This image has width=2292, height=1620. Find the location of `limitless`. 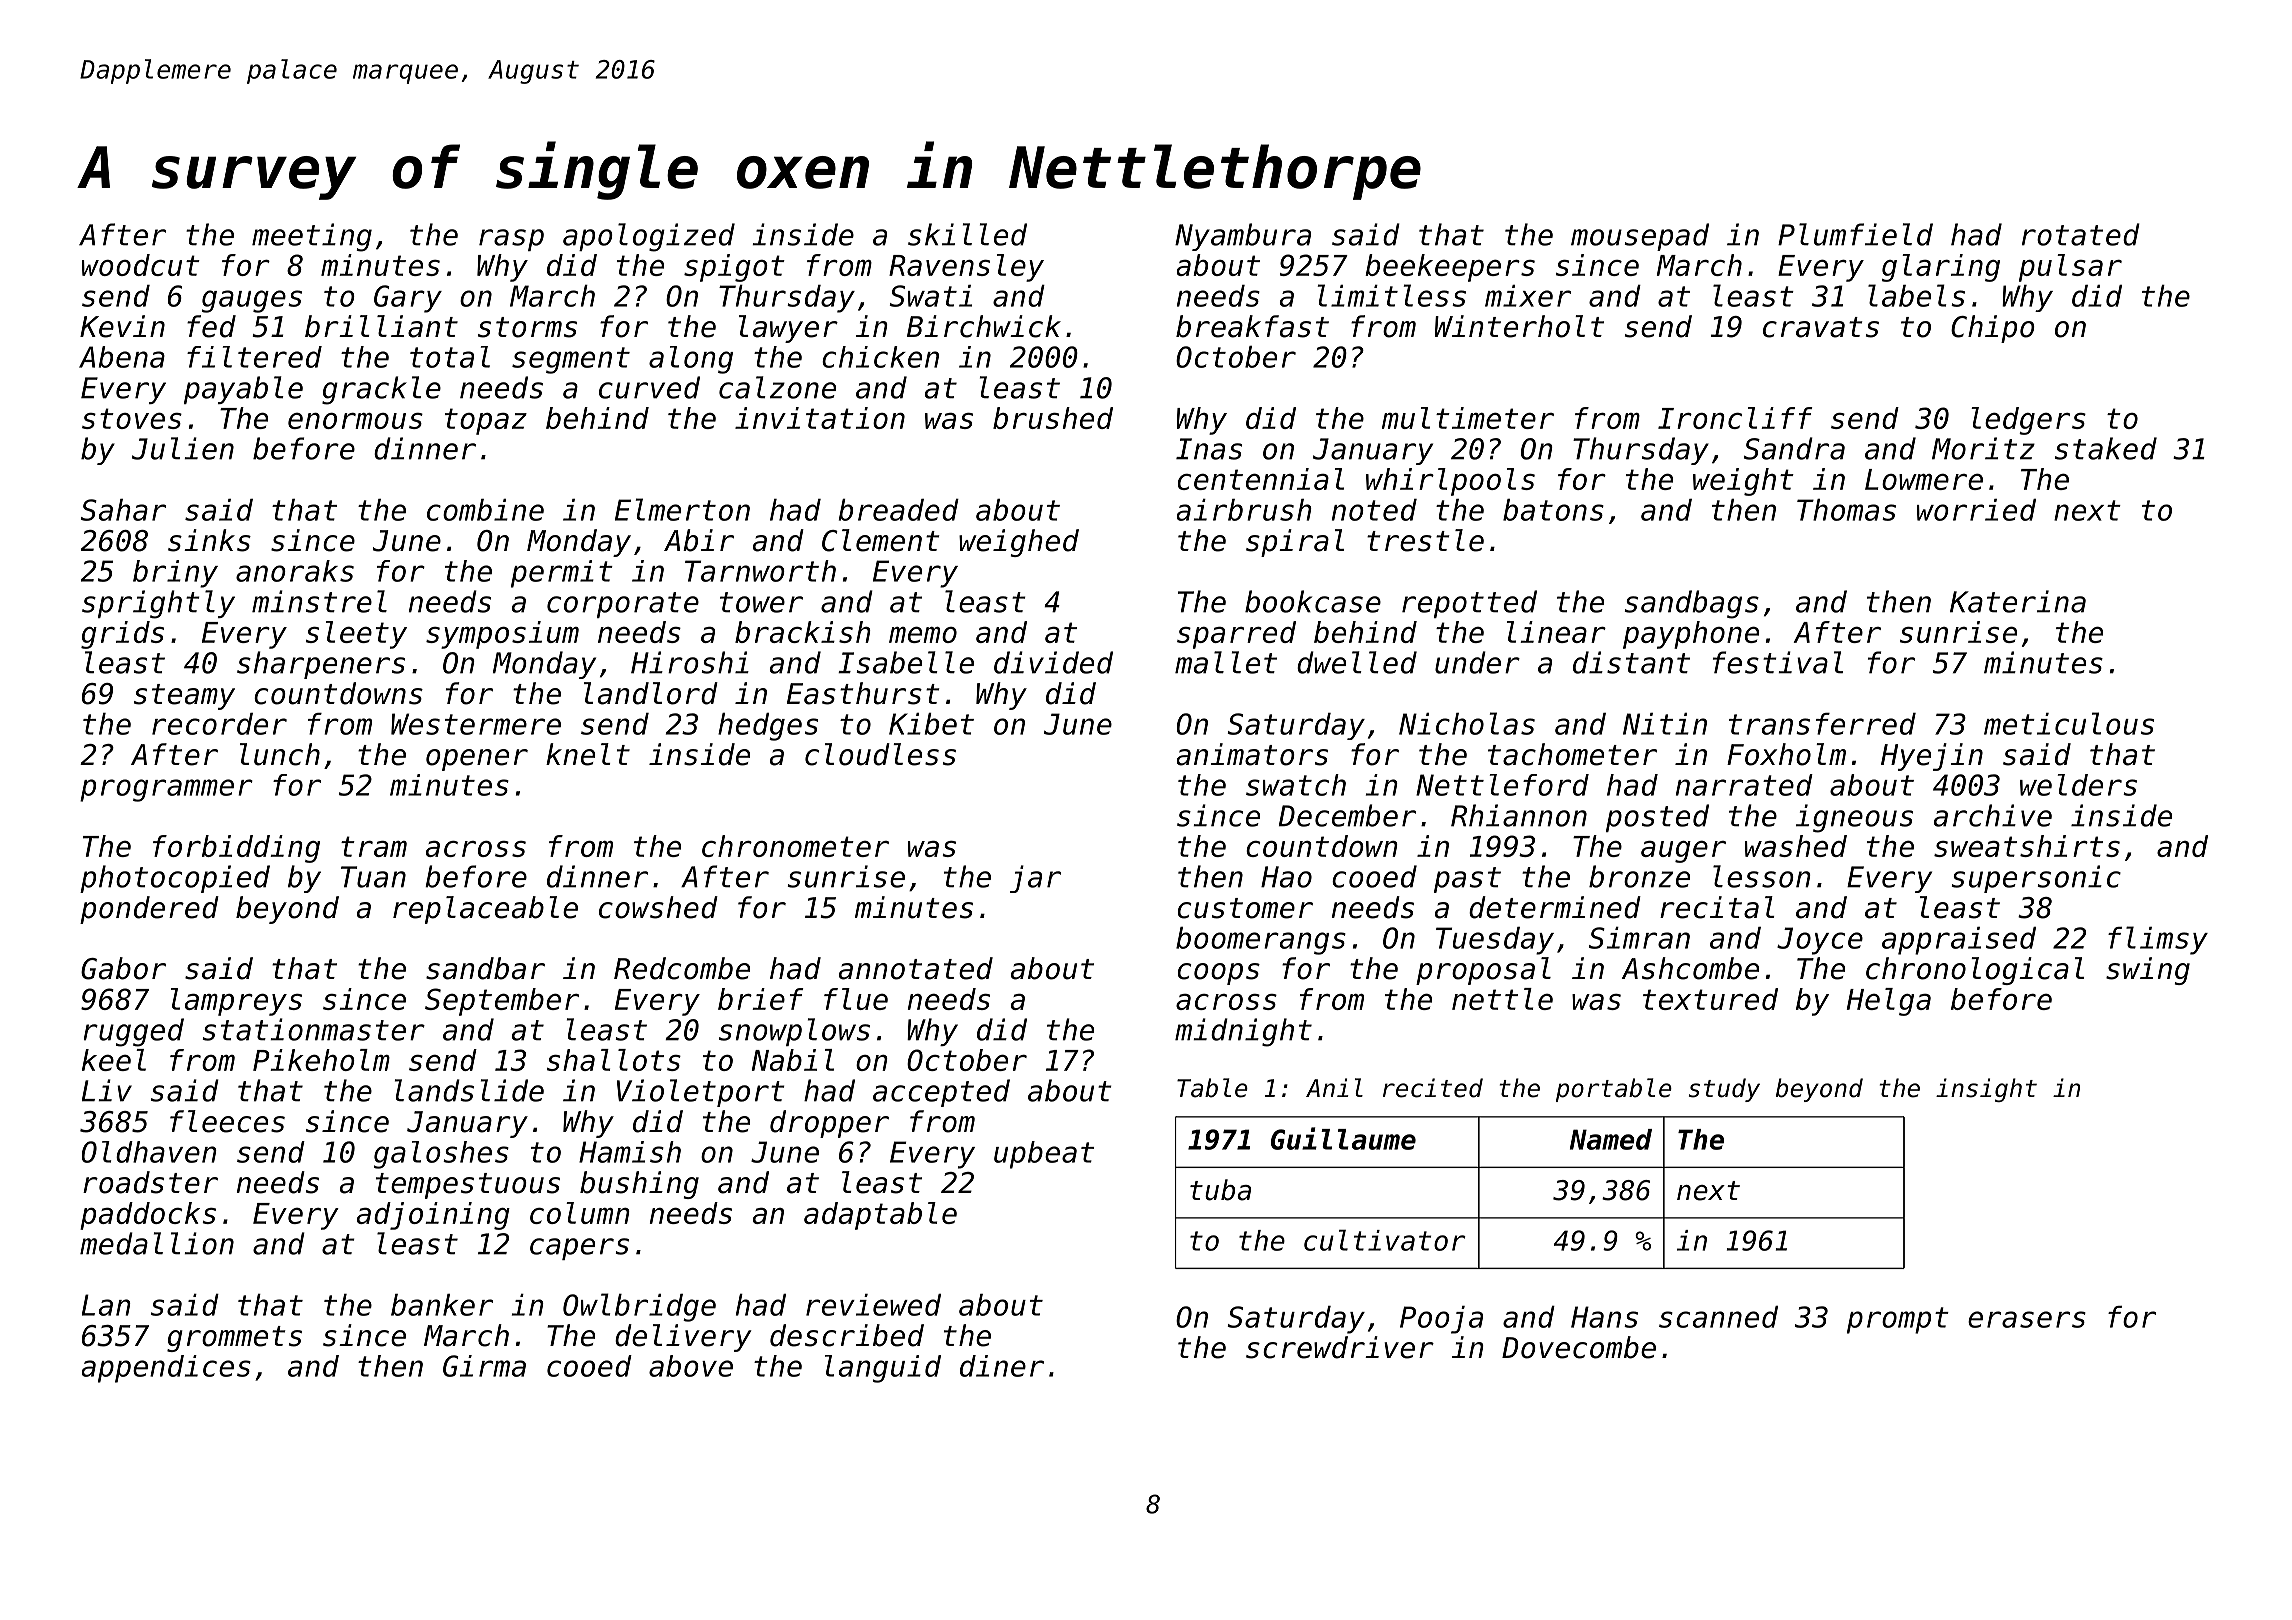

limitless is located at coordinates (1392, 295).
